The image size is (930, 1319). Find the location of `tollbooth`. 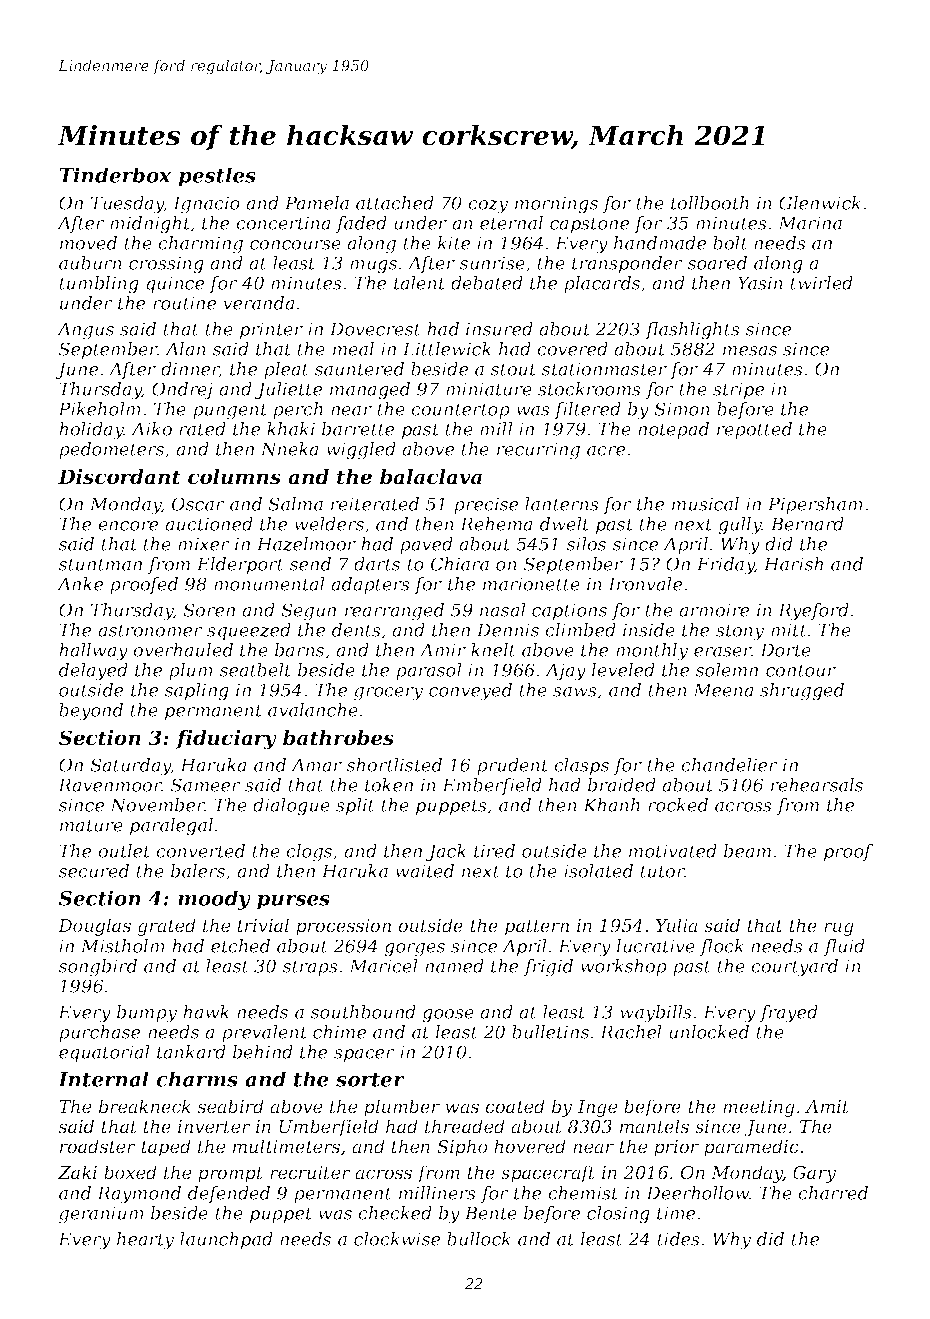

tollbooth is located at coordinates (710, 203).
